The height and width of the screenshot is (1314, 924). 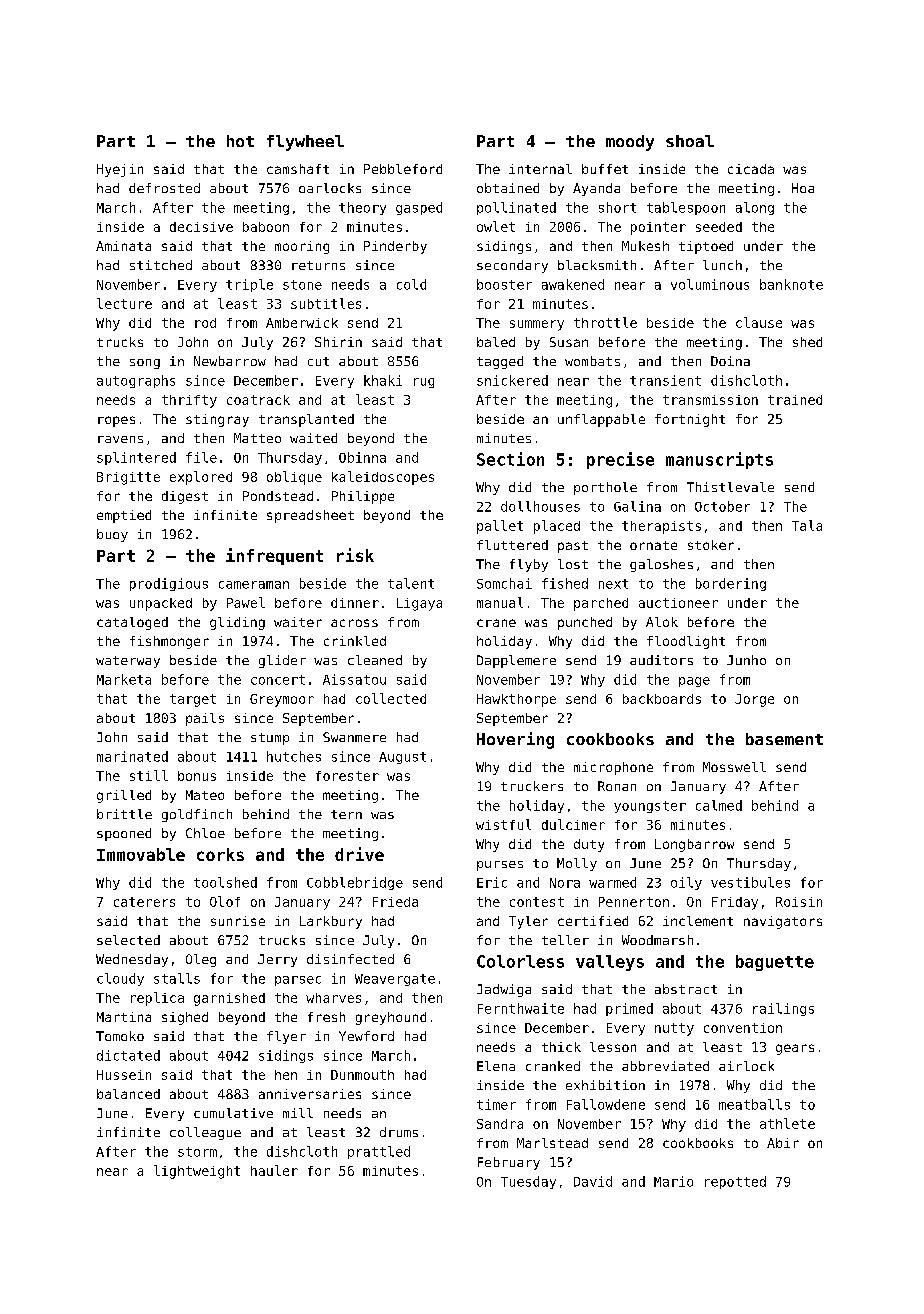 I want to click on October, so click(x=722, y=506).
